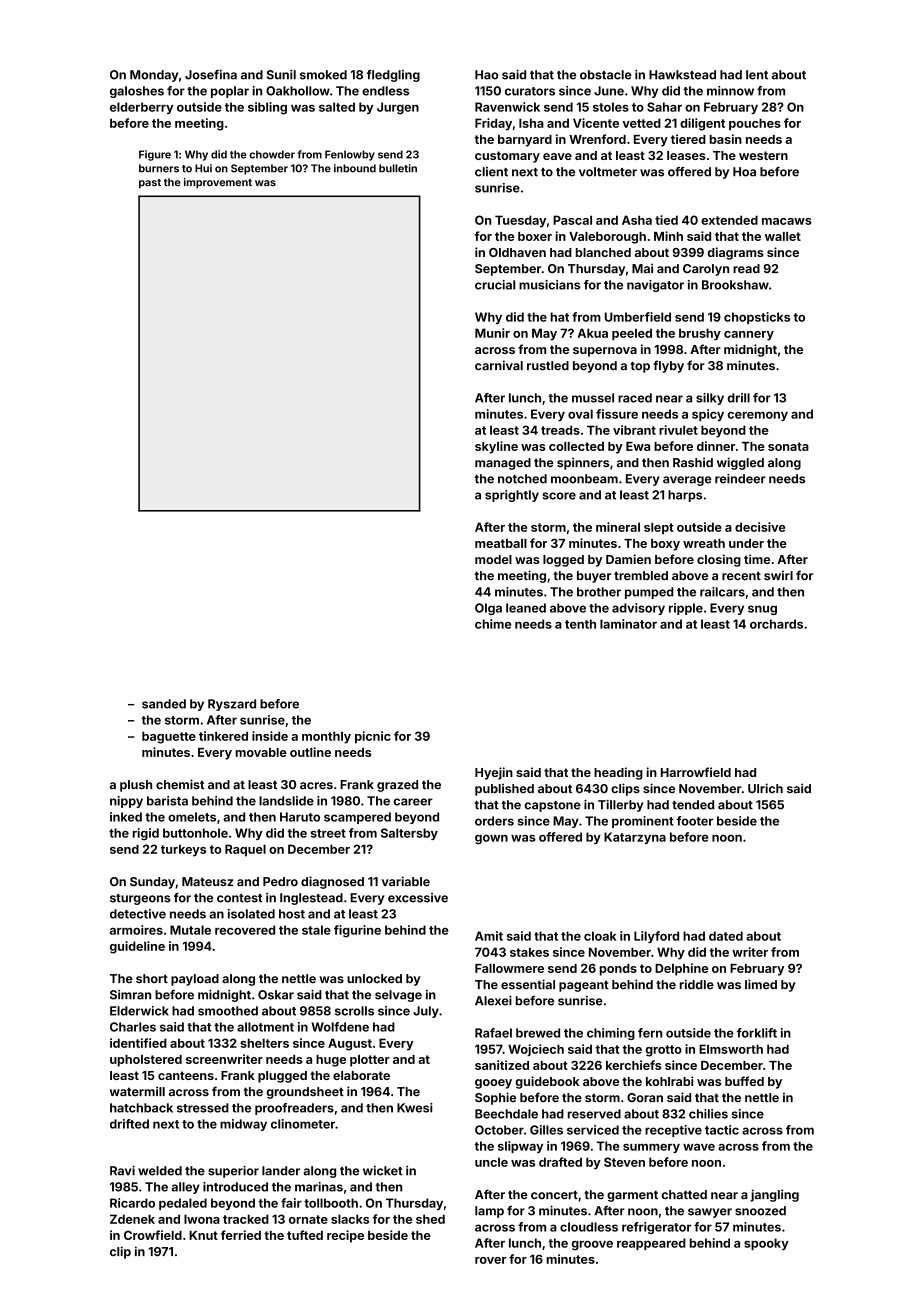  Describe the element at coordinates (606, 75) in the document. I see `obstacle` at that location.
